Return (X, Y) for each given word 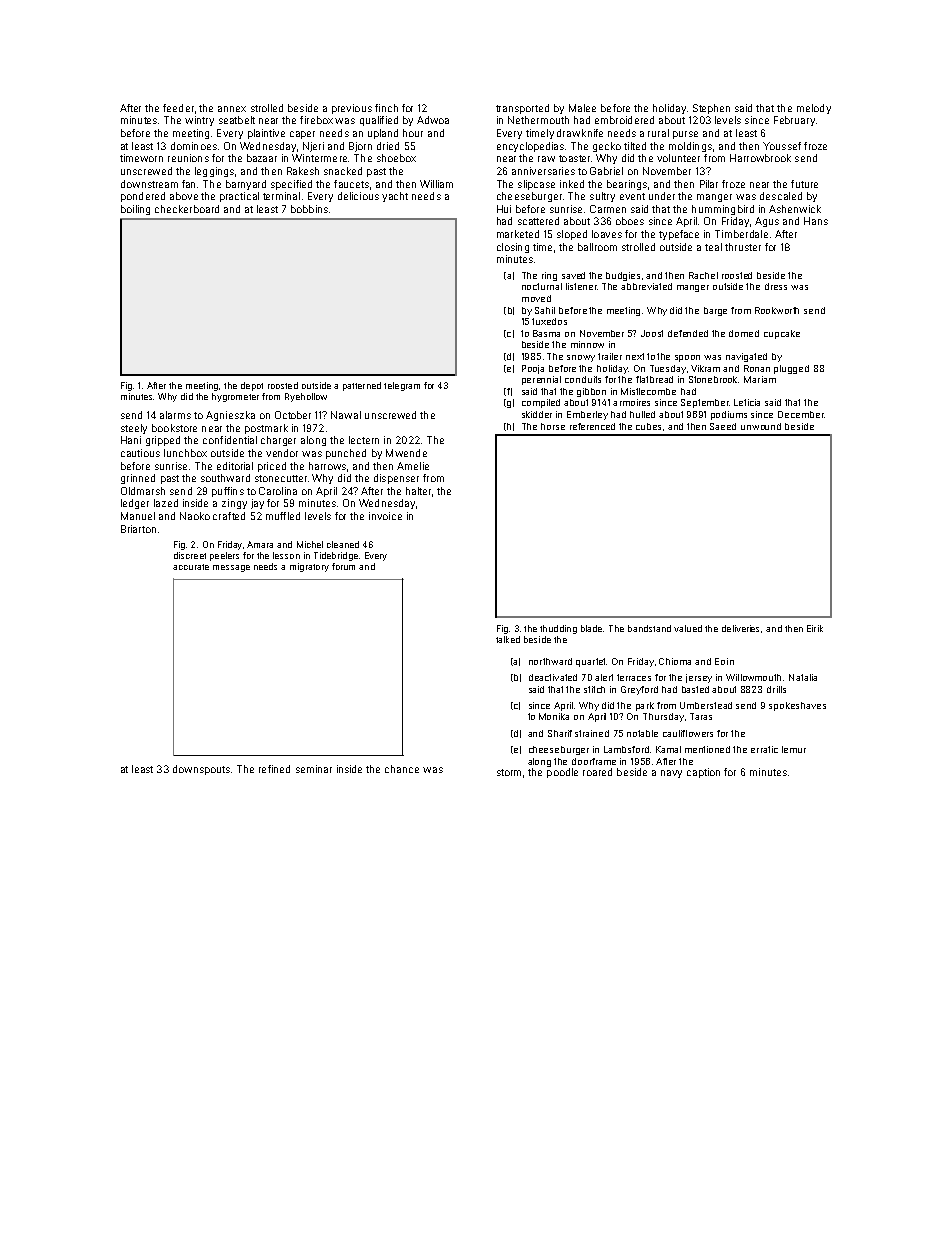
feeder (178, 108)
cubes (648, 426)
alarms (175, 415)
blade (591, 628)
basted (695, 689)
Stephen (711, 109)
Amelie (413, 466)
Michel (310, 544)
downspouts (201, 770)
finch (386, 108)
